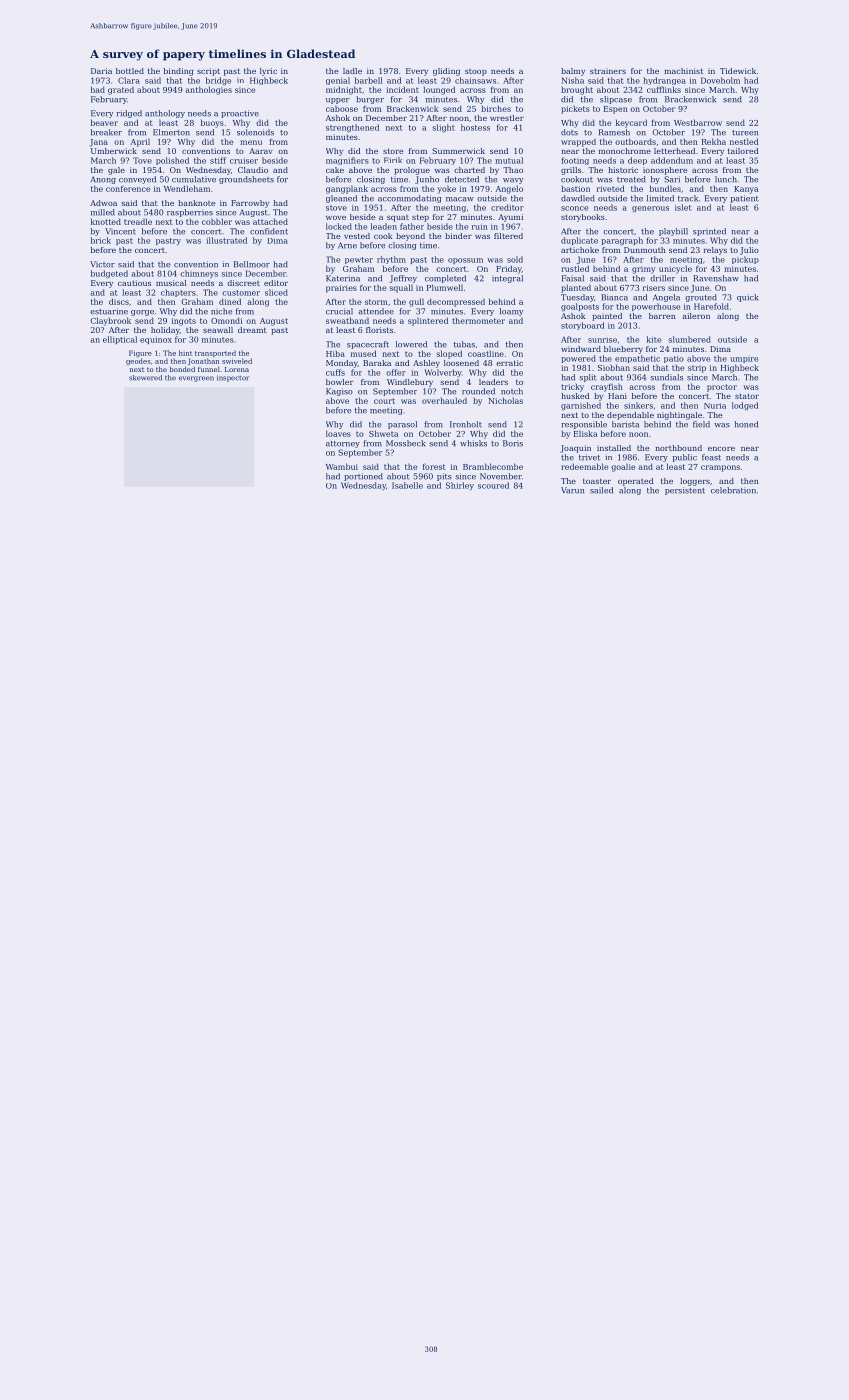  Describe the element at coordinates (411, 344) in the image. I see `lowered` at that location.
